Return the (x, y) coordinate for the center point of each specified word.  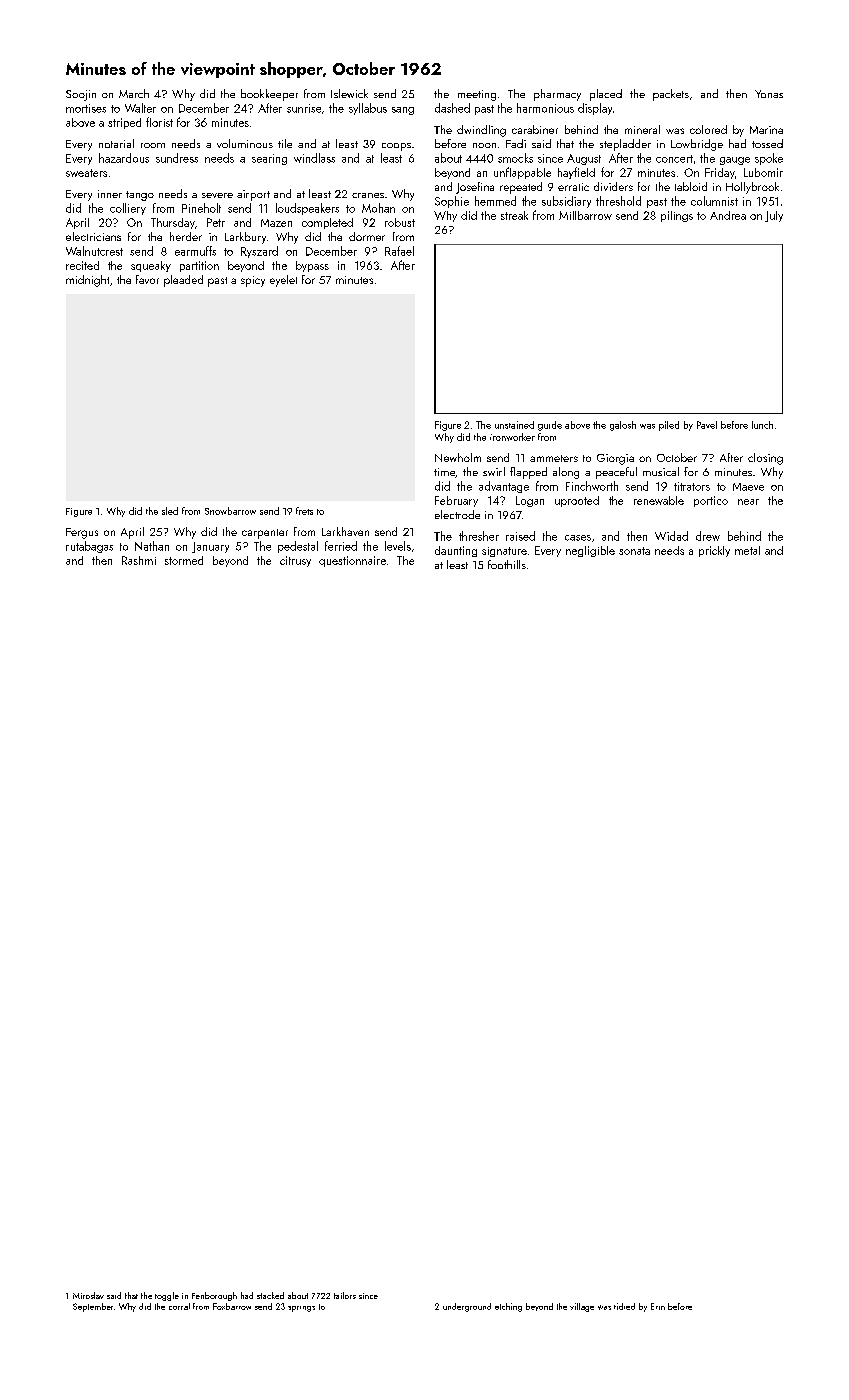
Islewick (349, 93)
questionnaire (352, 561)
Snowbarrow (230, 511)
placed (606, 95)
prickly (714, 551)
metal (747, 550)
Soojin (81, 95)
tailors (345, 1295)
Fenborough (214, 1296)
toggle (167, 1296)
